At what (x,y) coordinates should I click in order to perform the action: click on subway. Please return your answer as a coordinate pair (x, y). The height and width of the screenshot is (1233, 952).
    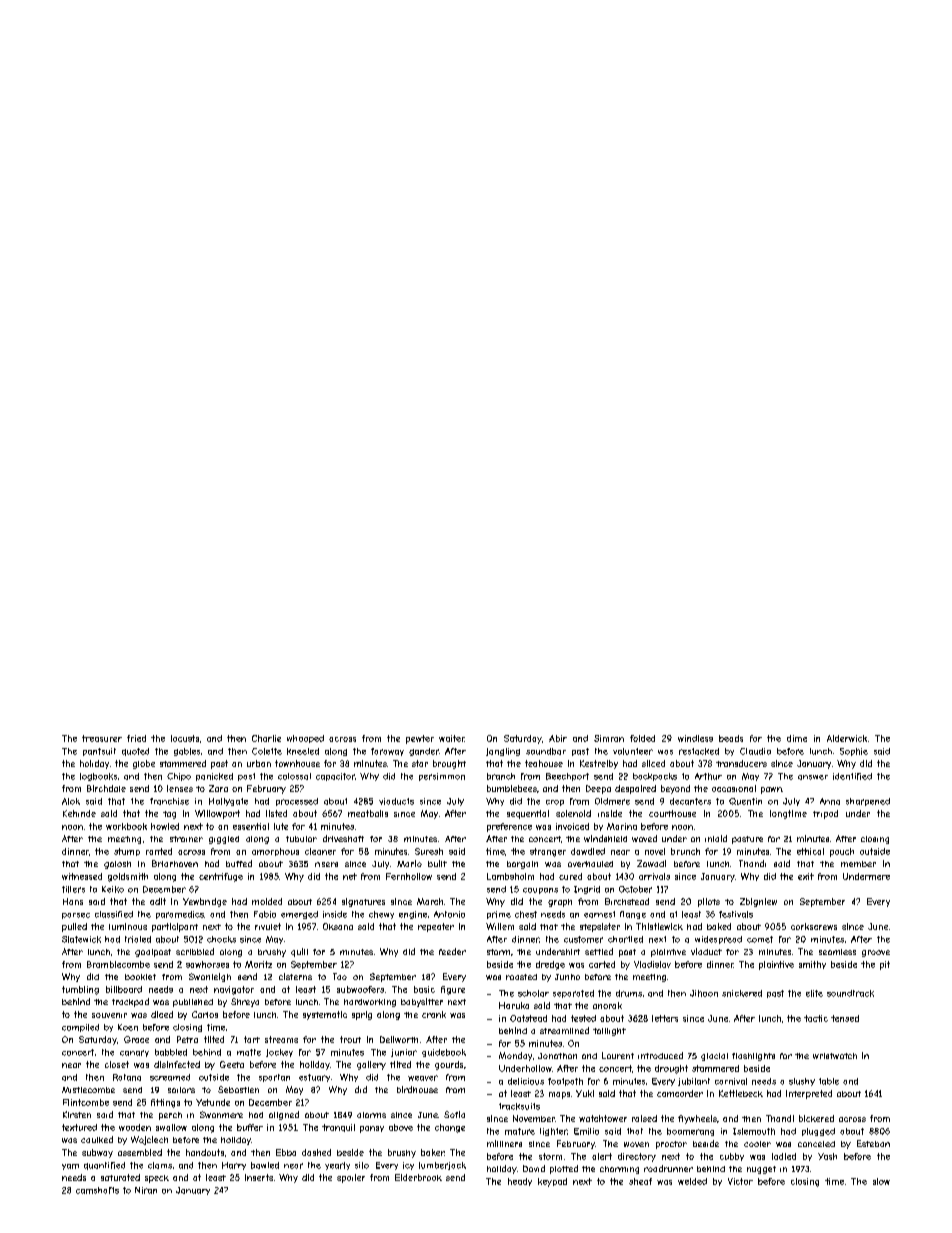
    Looking at the image, I should click on (97, 1153).
